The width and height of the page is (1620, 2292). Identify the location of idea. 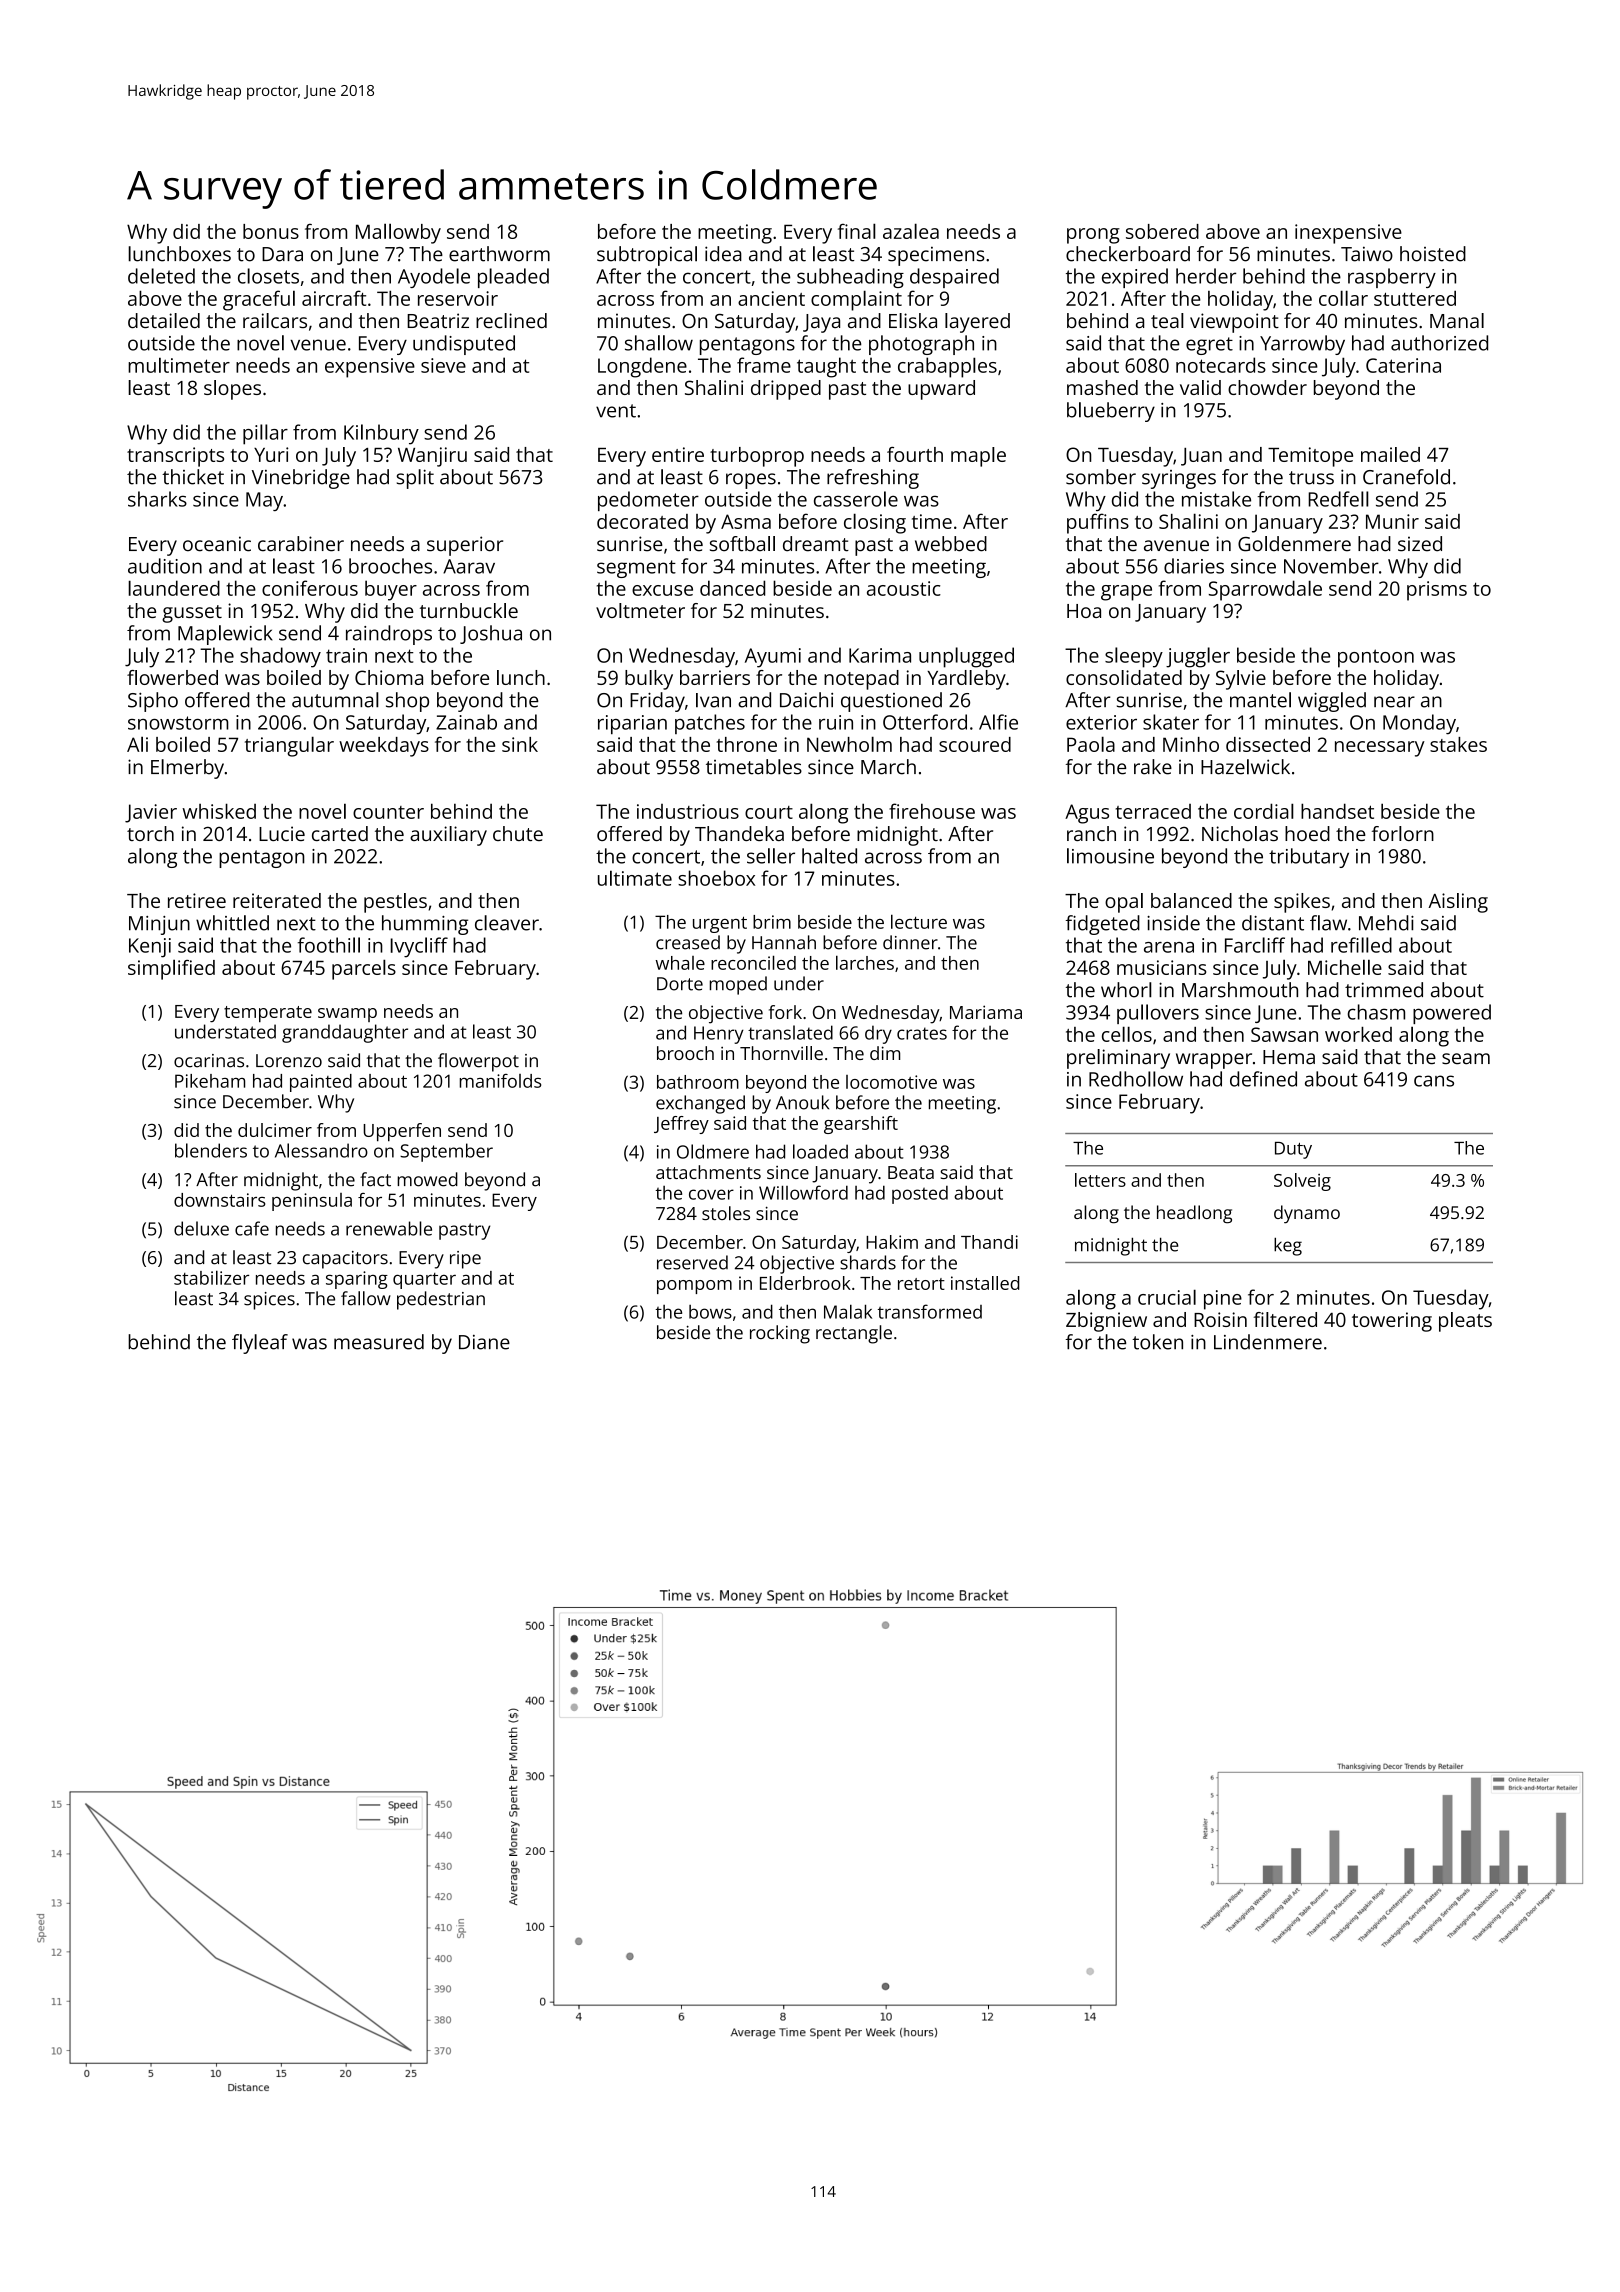
(723, 254).
